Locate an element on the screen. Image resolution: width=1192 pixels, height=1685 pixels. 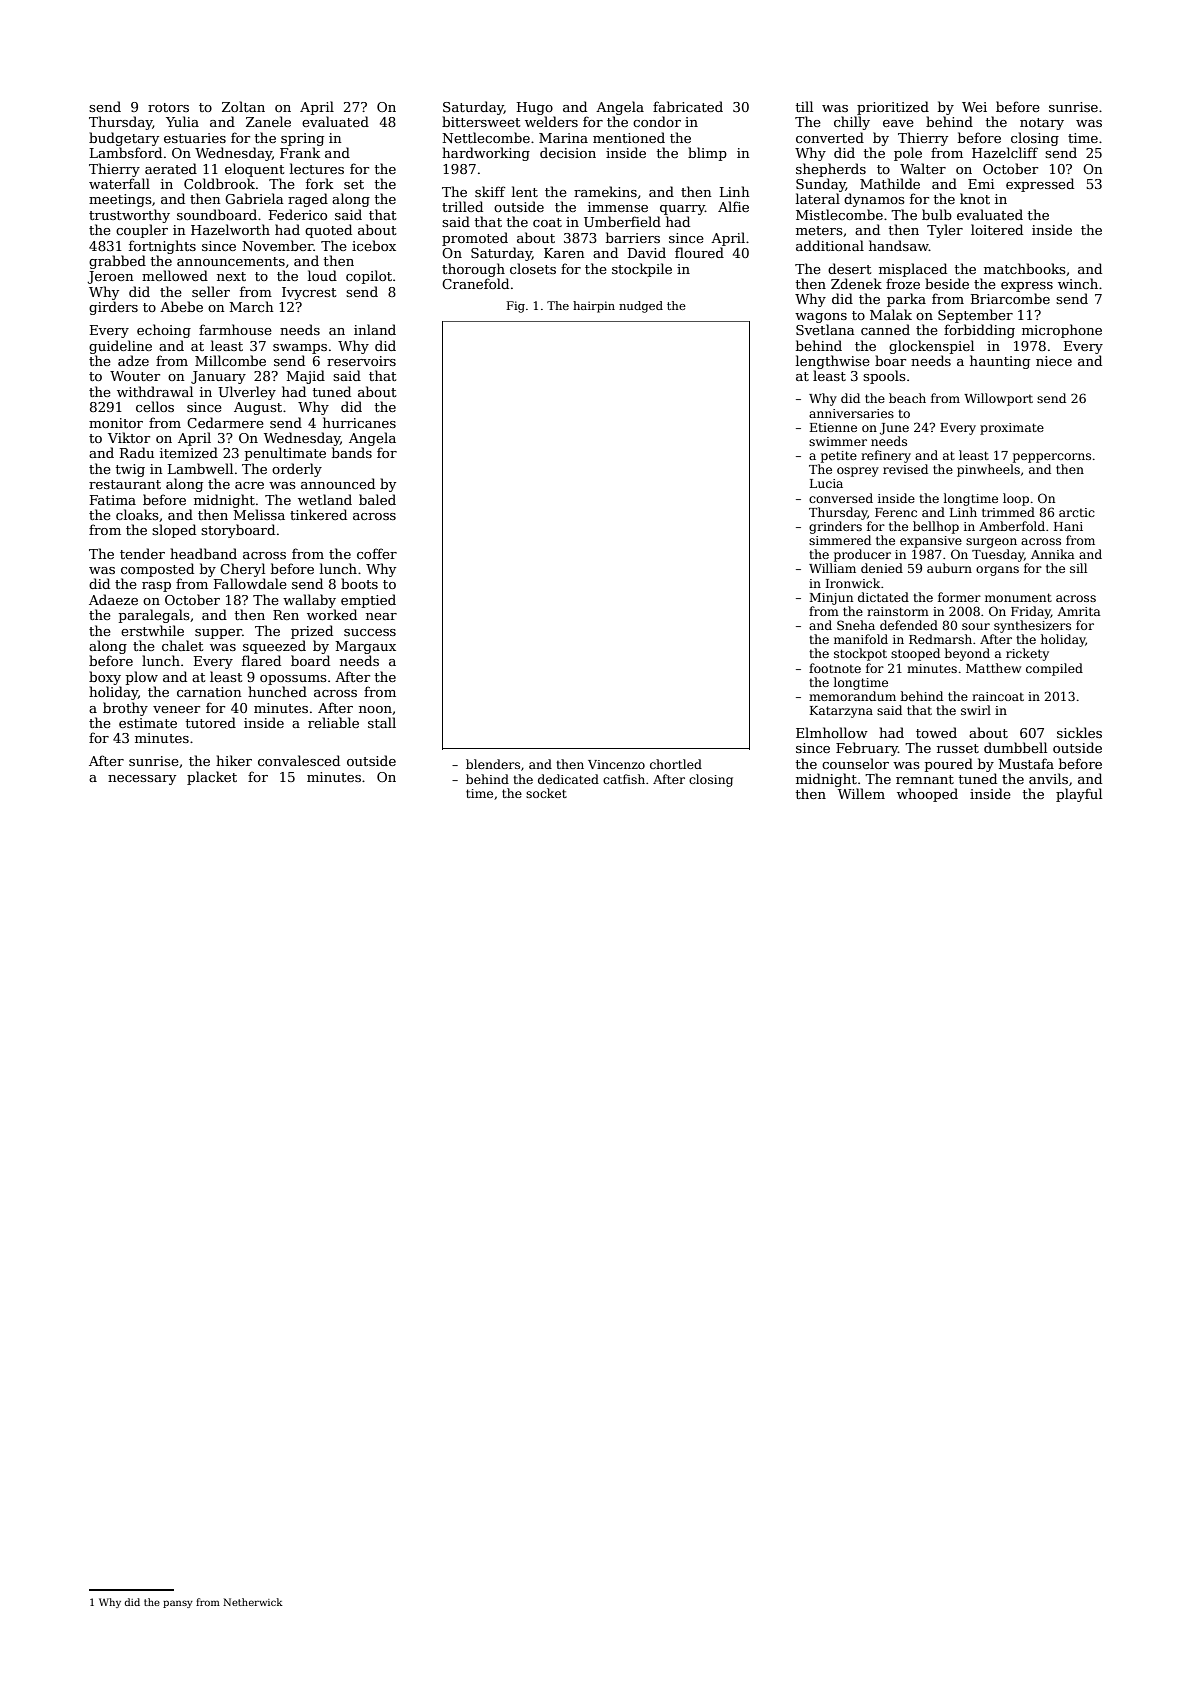
fabricated is located at coordinates (688, 106).
